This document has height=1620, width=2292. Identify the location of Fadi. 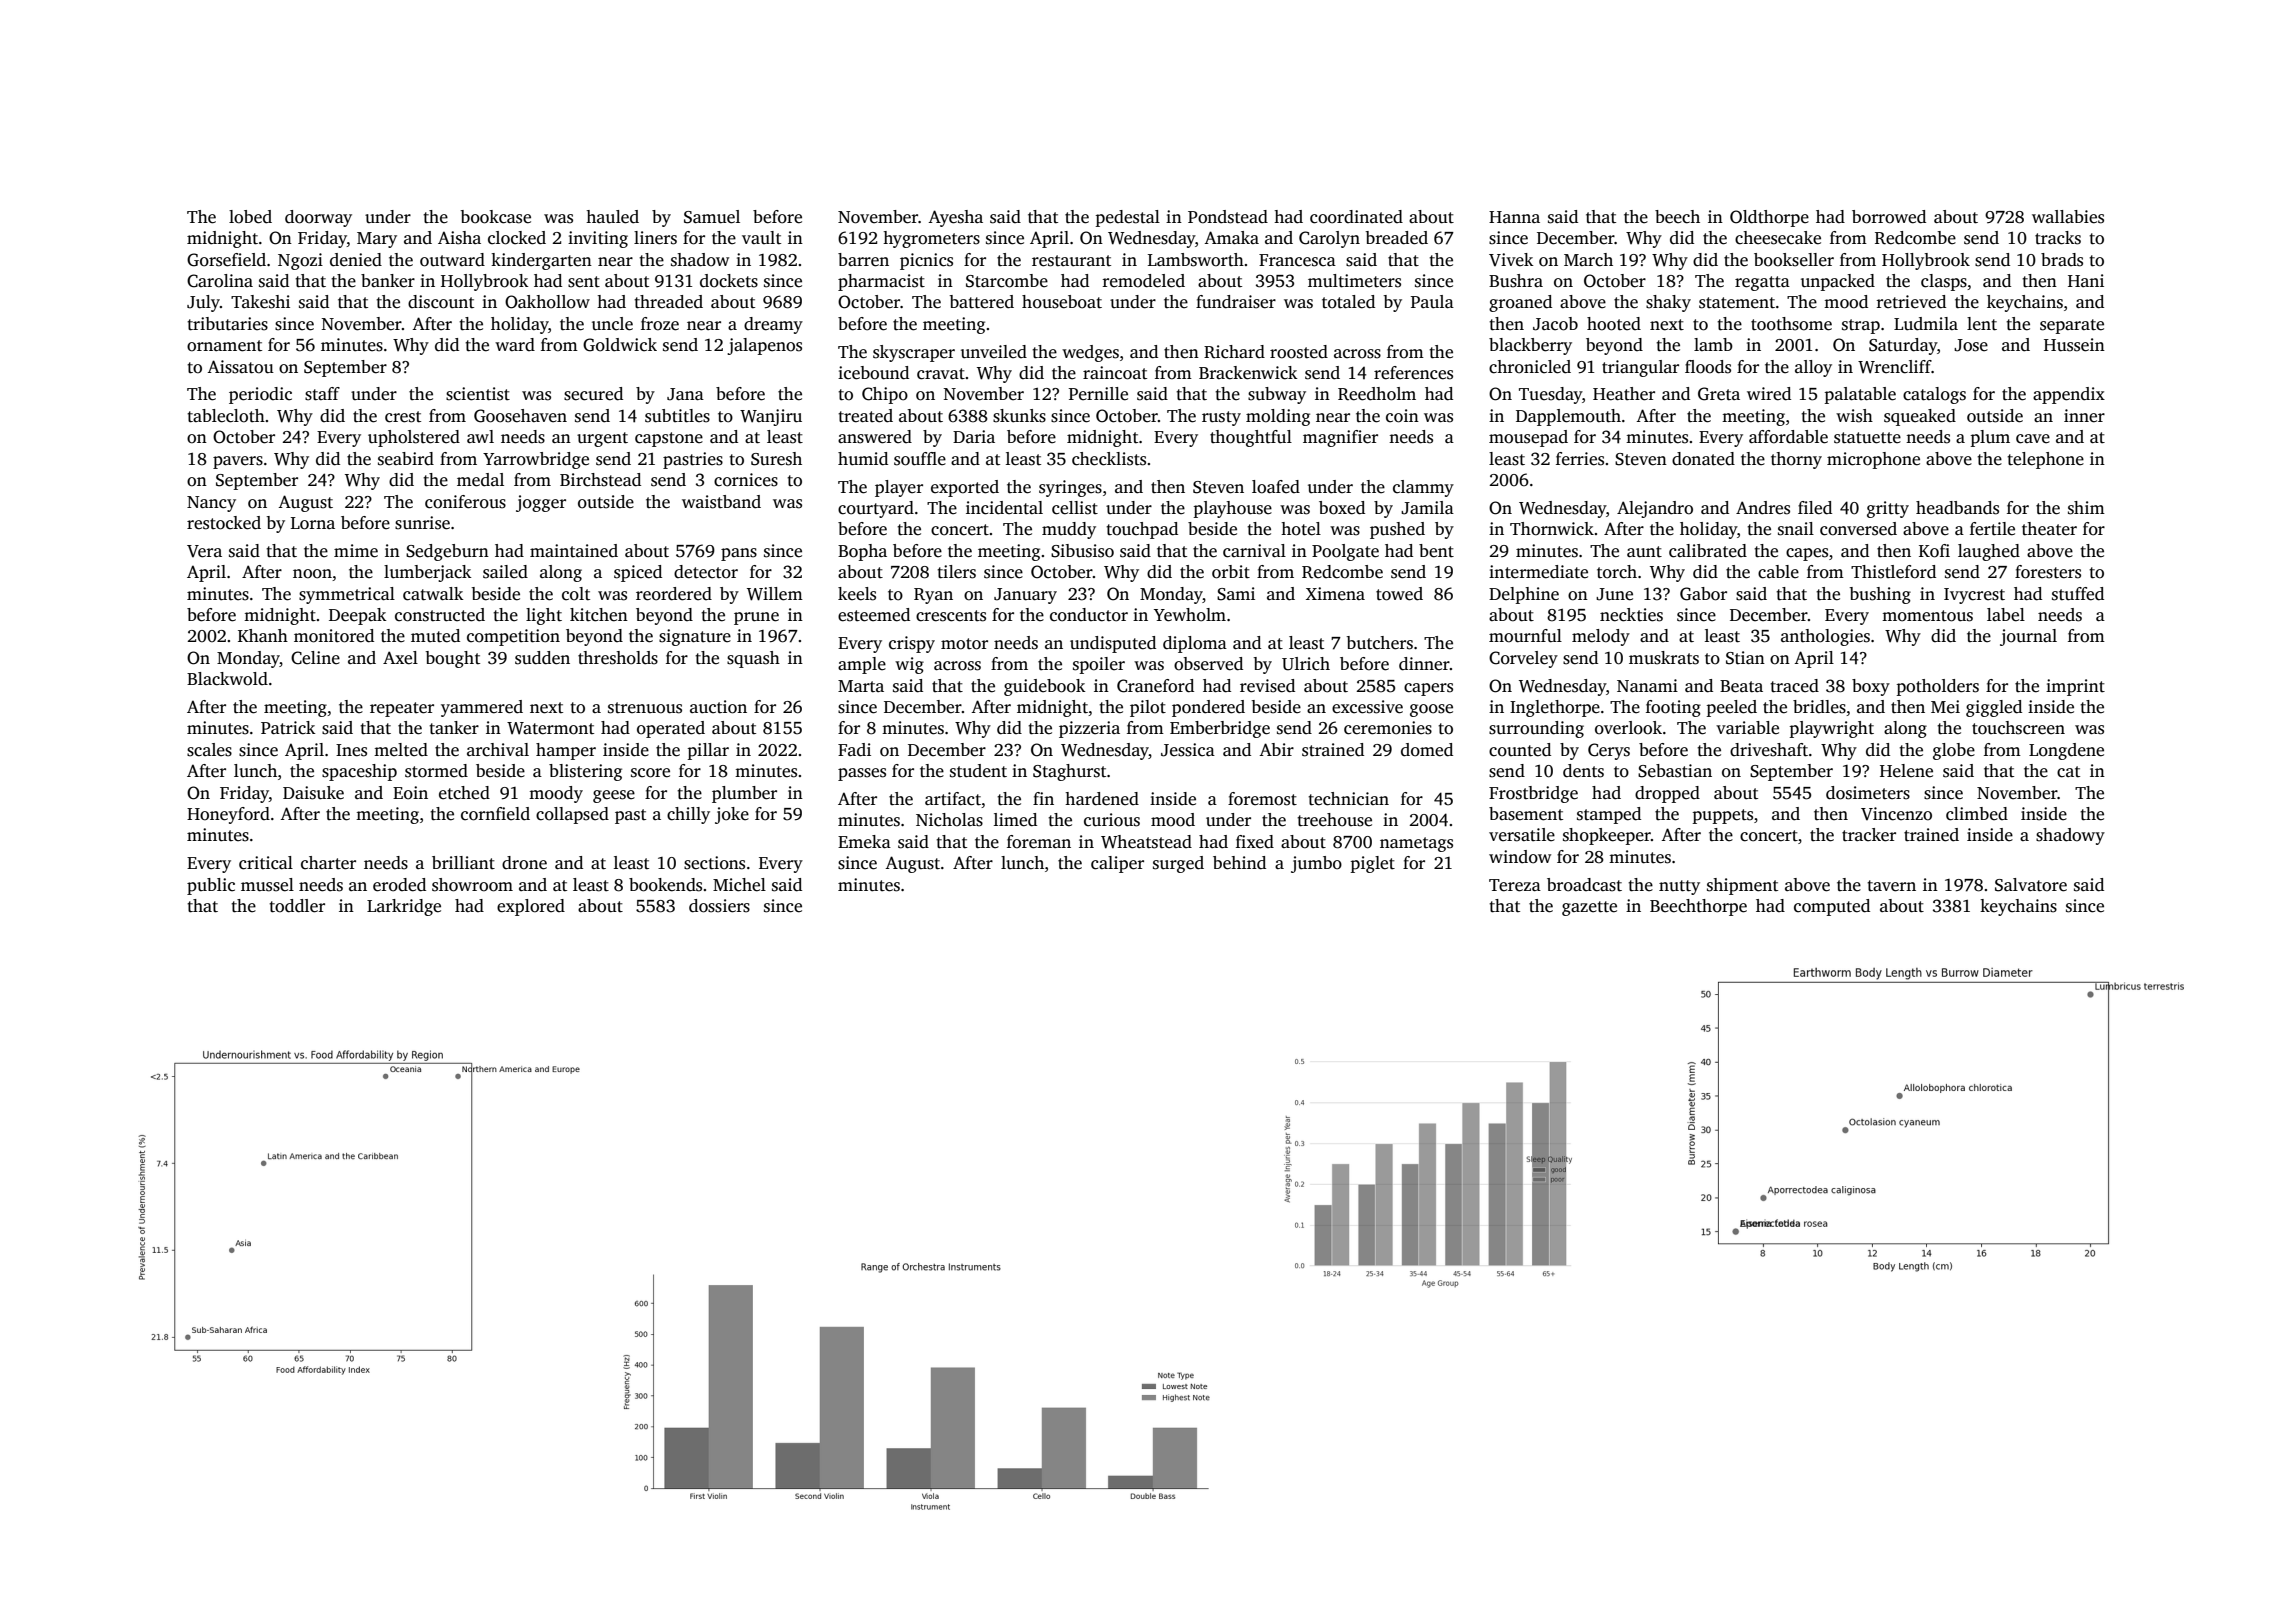
(854, 750).
